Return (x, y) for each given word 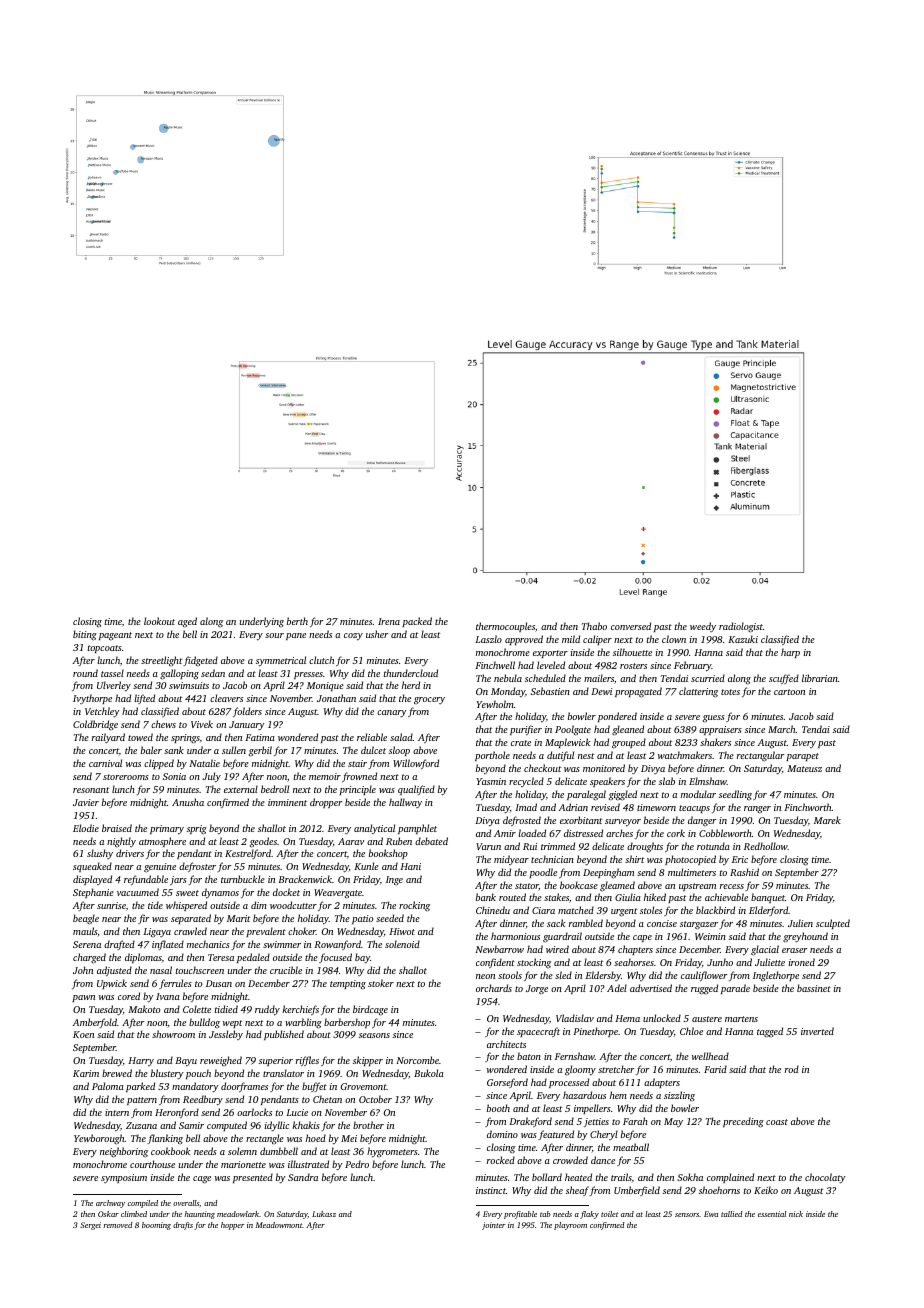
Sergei (90, 1226)
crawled (190, 931)
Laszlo (488, 639)
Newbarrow (499, 949)
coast (777, 1122)
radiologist (741, 627)
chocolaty (825, 1178)
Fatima (260, 737)
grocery (429, 700)
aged (187, 622)
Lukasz (324, 1214)
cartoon (789, 692)
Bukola (429, 1073)
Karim (86, 1073)
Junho (720, 962)
